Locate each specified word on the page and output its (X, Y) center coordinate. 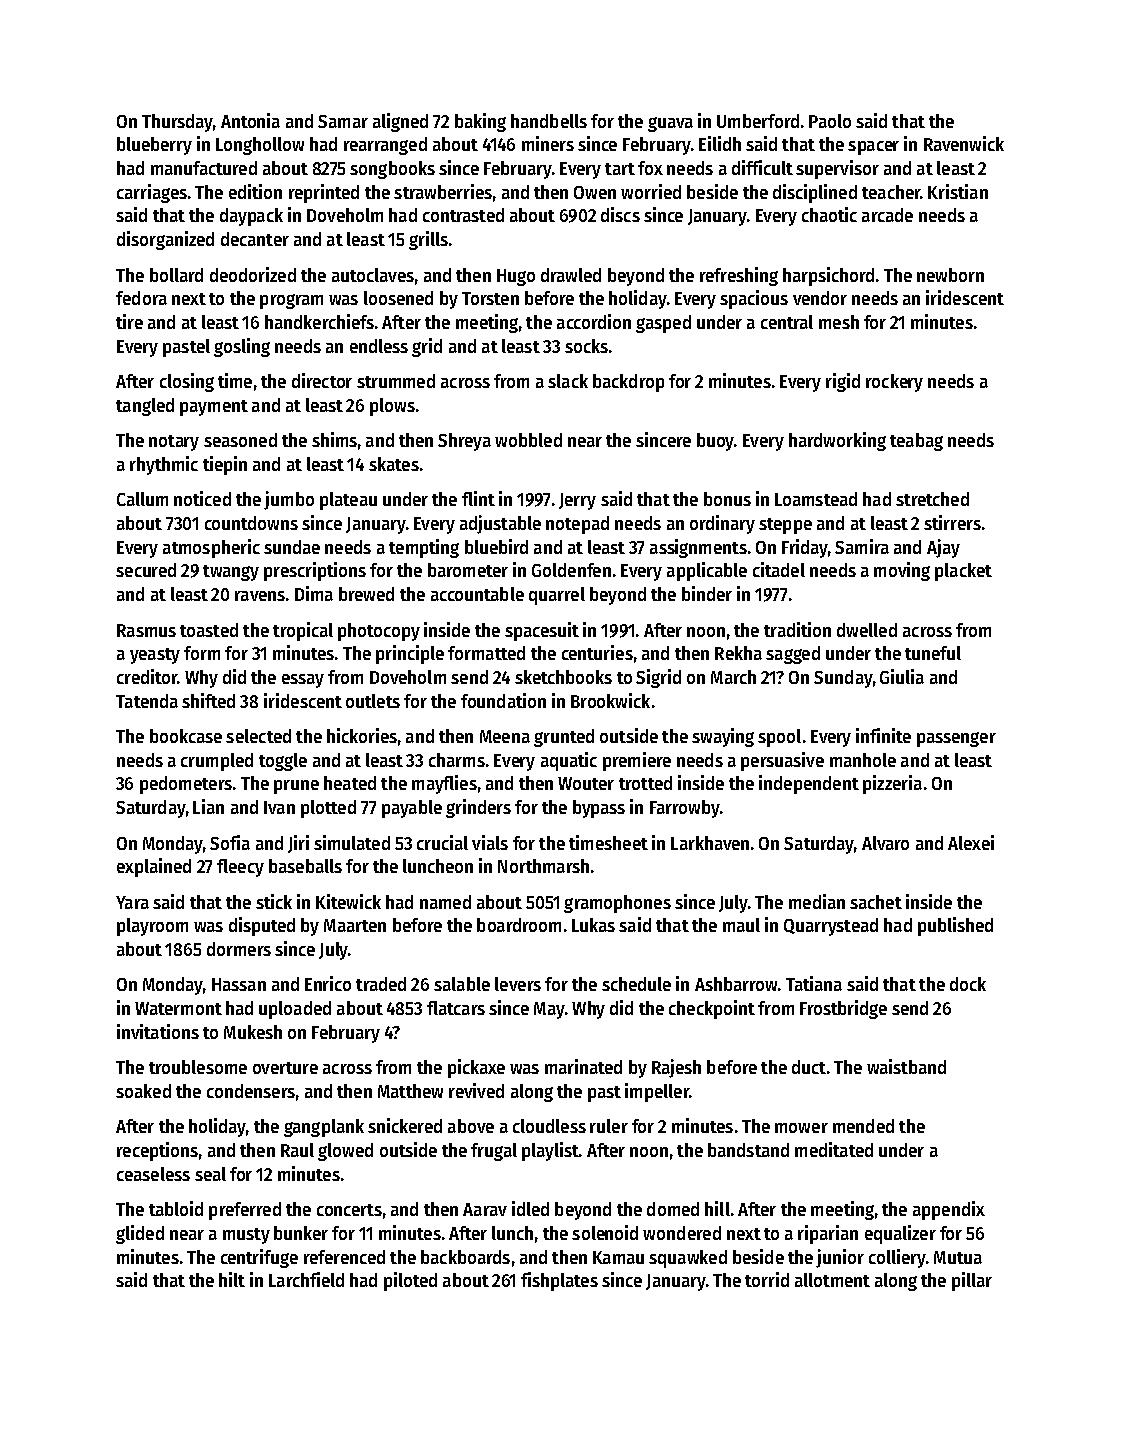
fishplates (559, 1281)
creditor (147, 676)
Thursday (177, 123)
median (817, 901)
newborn (950, 275)
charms (457, 760)
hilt (232, 1279)
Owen (595, 192)
